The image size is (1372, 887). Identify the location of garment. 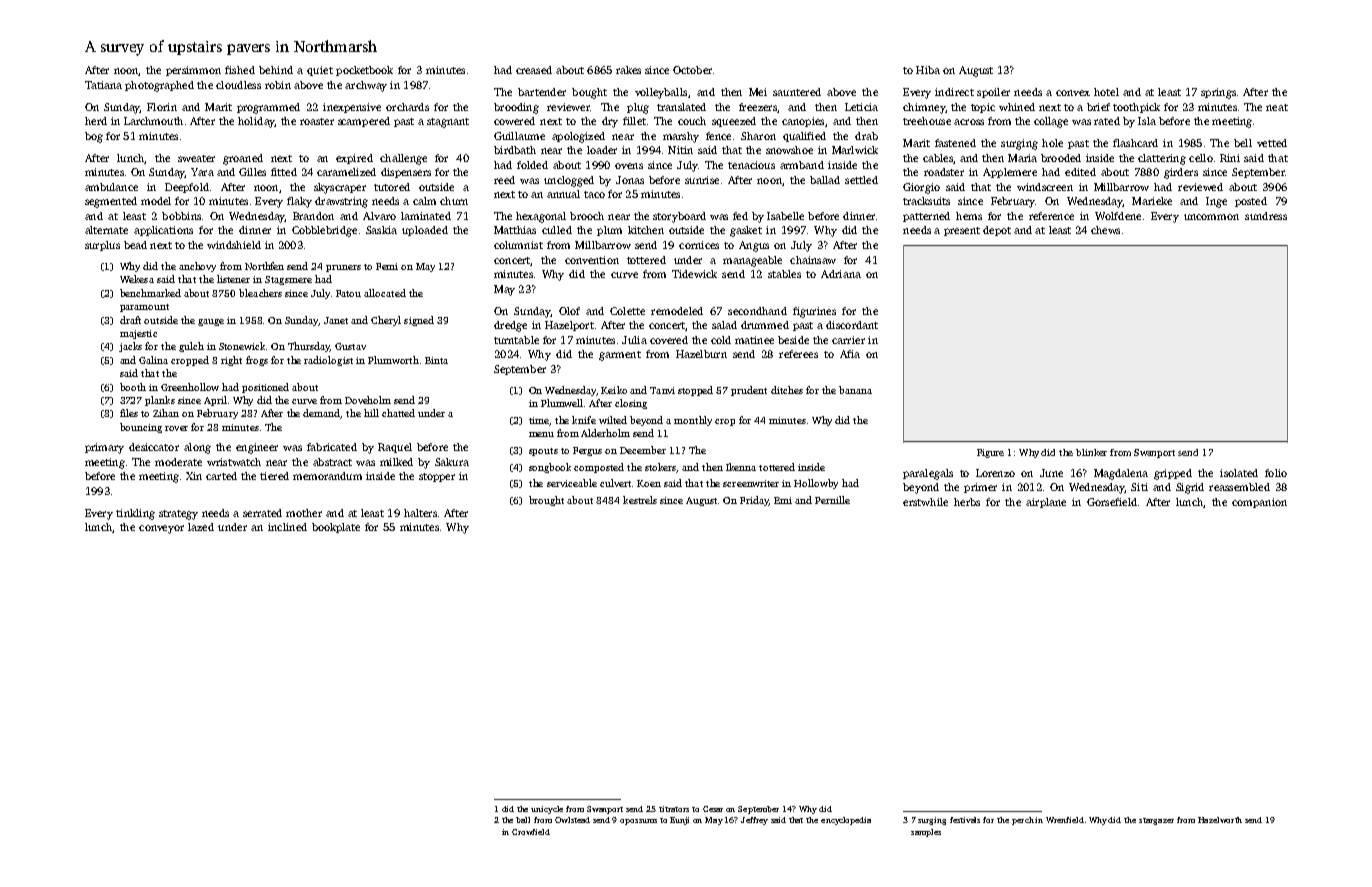
(620, 356).
